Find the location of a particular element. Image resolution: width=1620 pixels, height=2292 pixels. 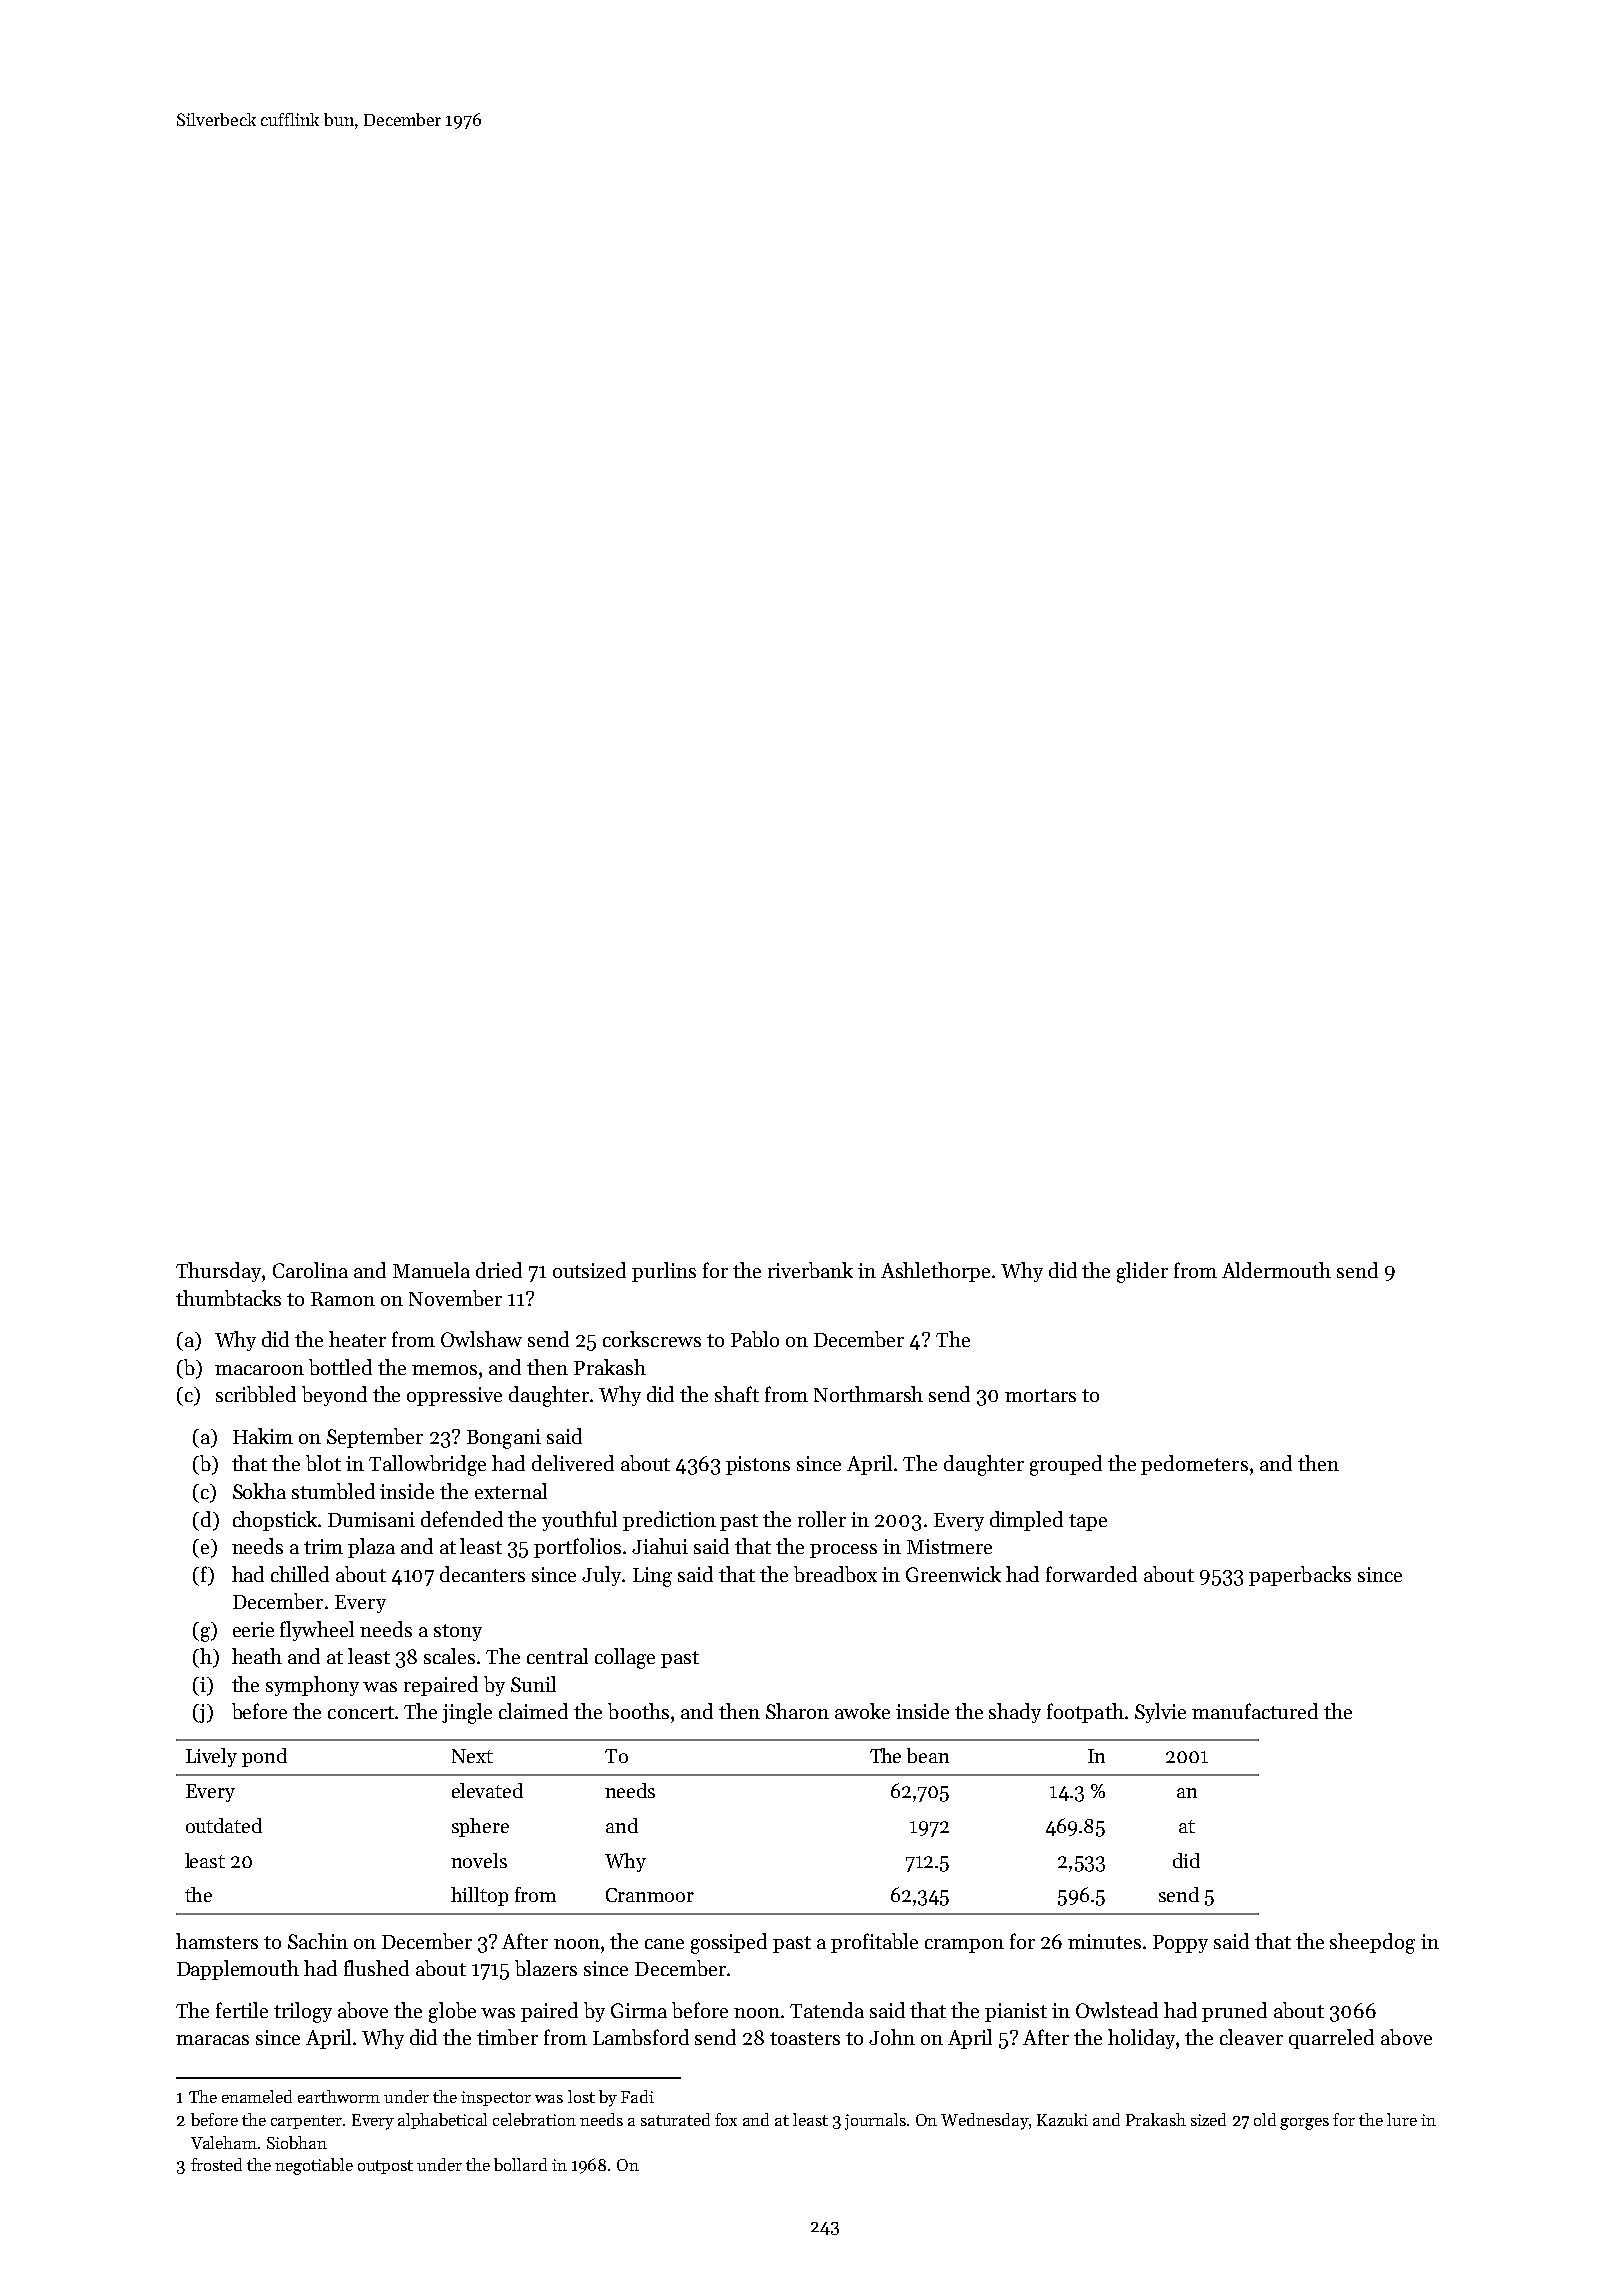

Cranmoor is located at coordinates (650, 1895).
